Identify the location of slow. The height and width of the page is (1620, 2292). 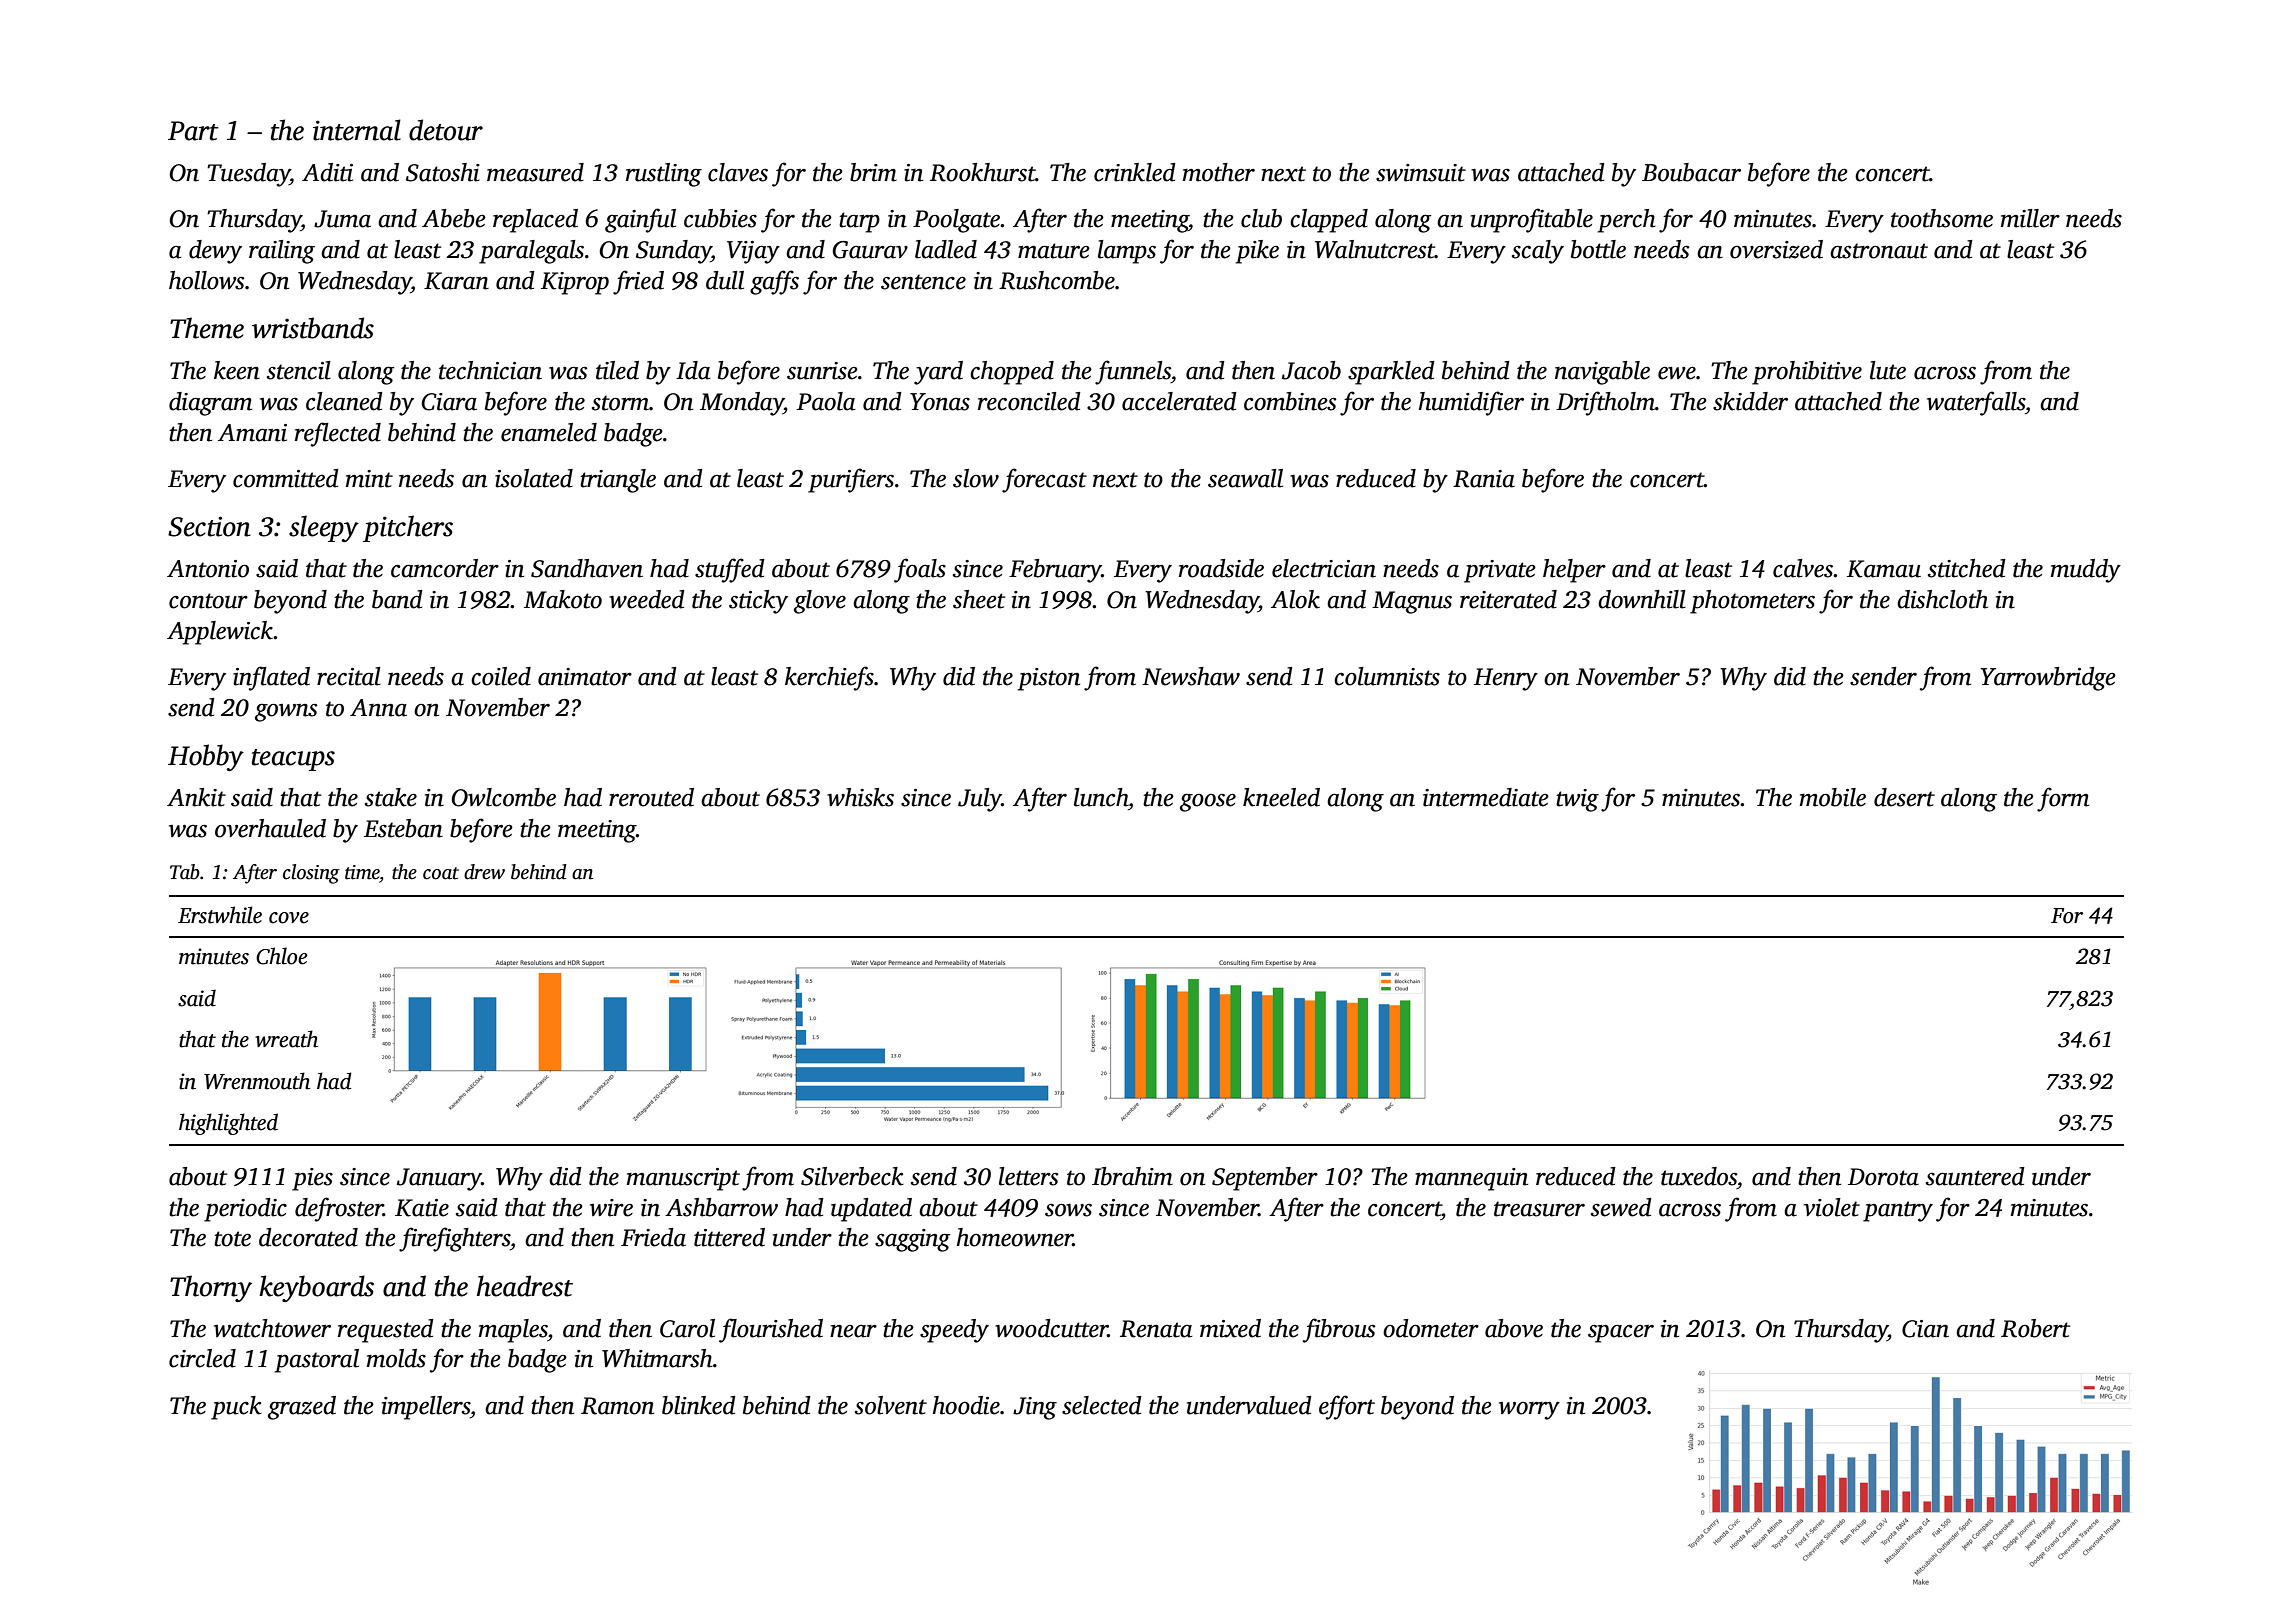
(976, 478).
